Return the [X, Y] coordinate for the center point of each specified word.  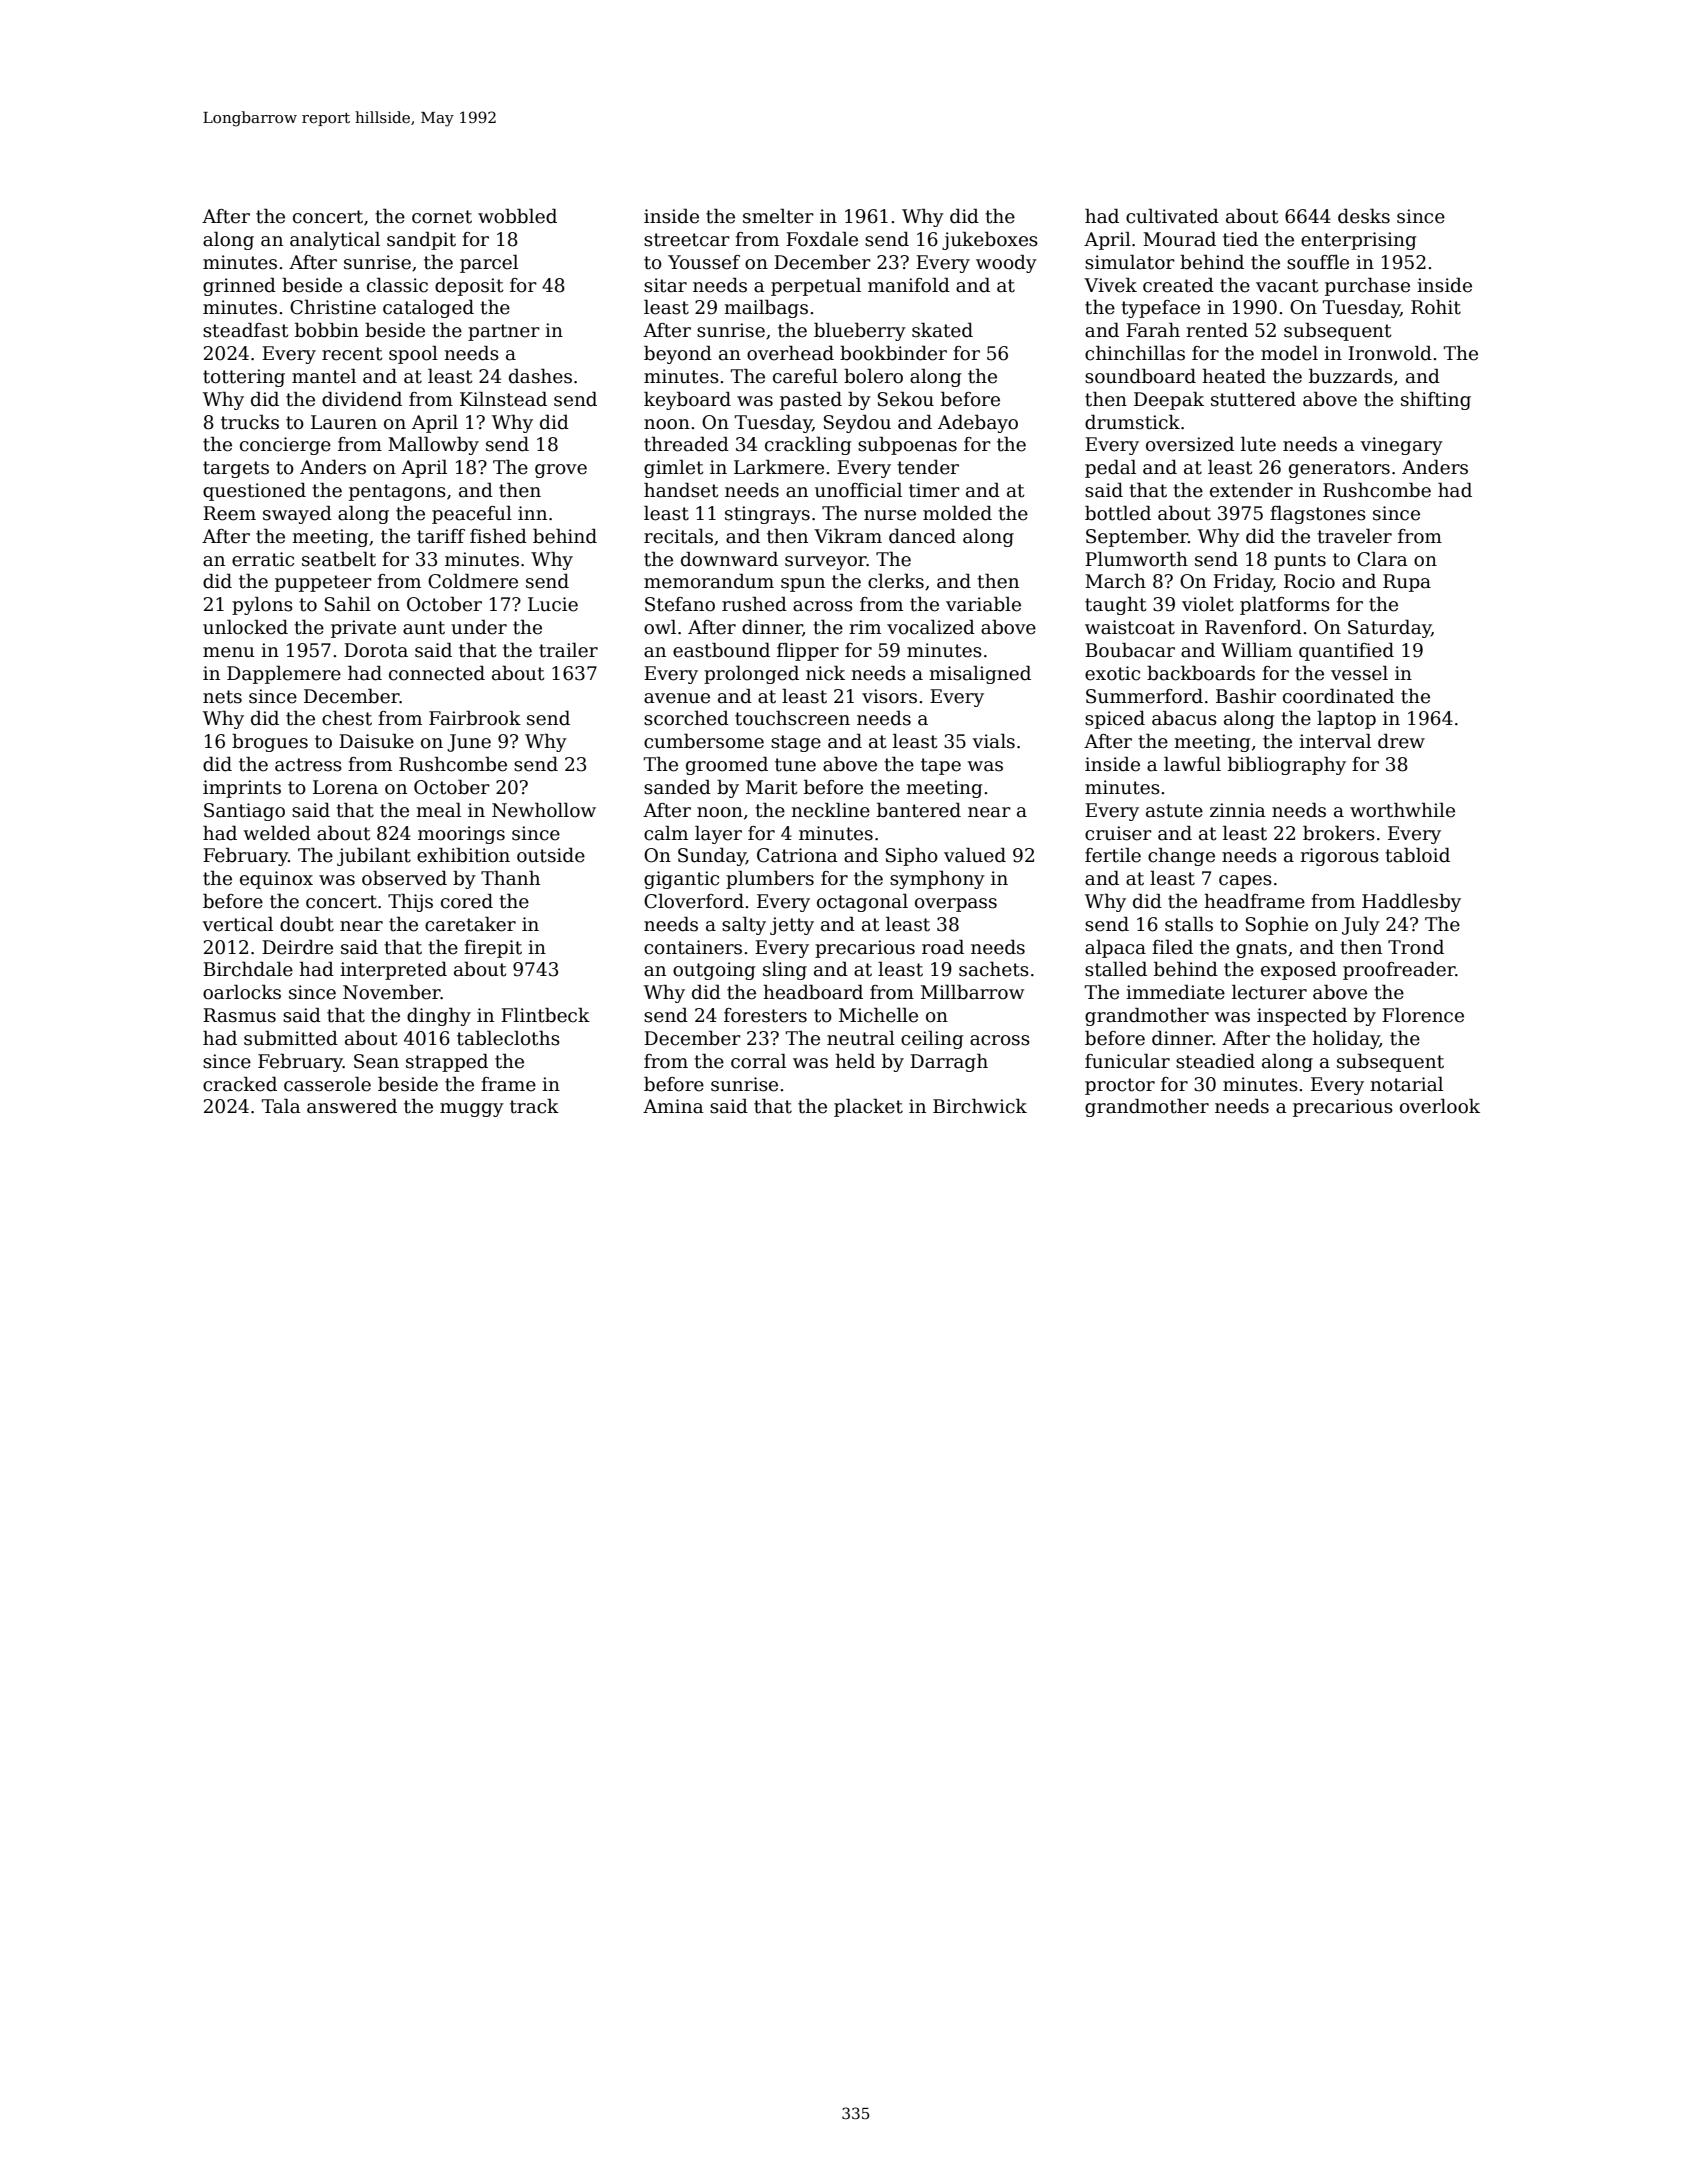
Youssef [704, 262]
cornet [442, 217]
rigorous [1339, 857]
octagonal [862, 902]
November [392, 992]
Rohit [1436, 307]
